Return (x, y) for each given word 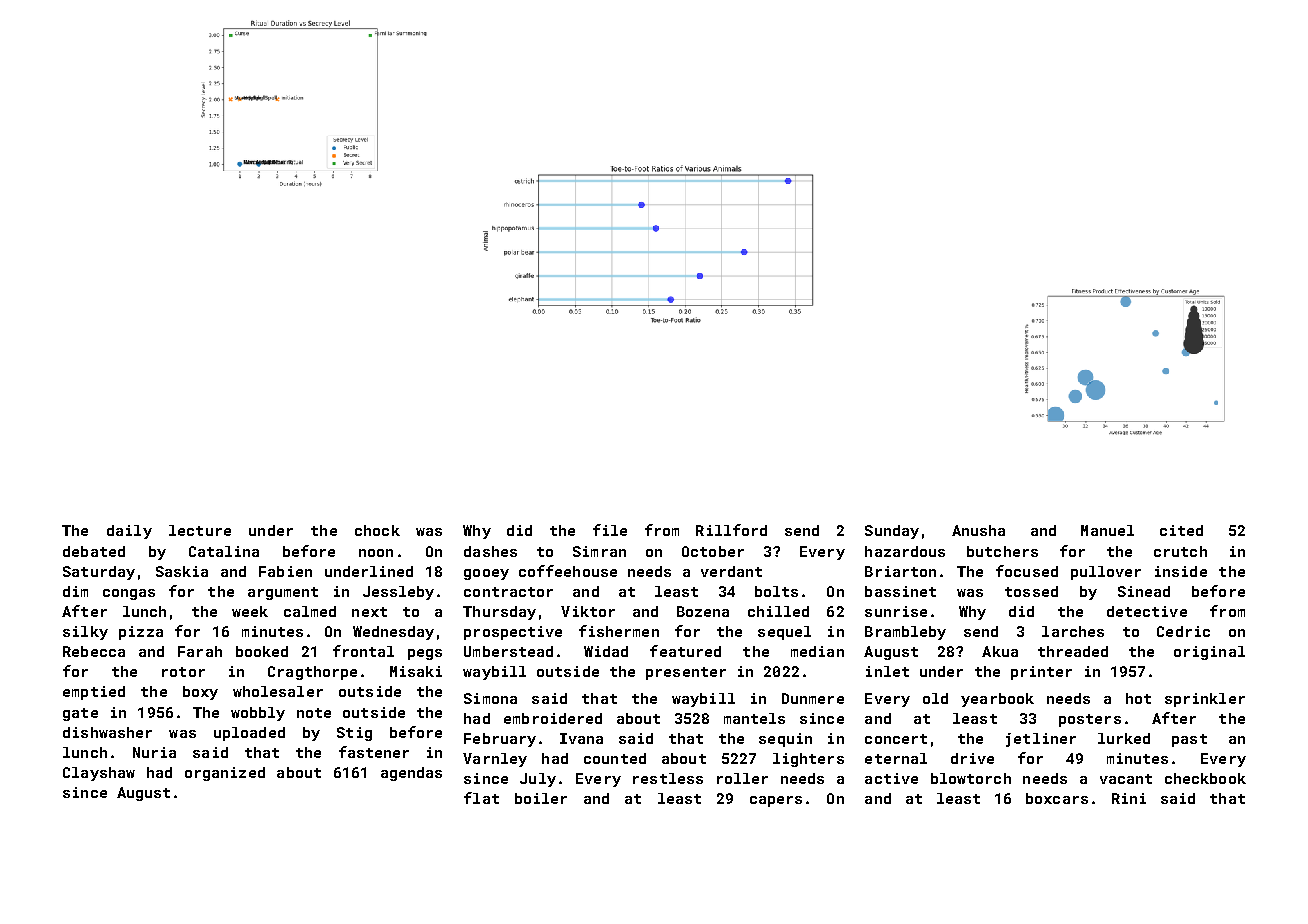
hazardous (905, 551)
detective (1147, 611)
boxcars (1057, 798)
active (891, 778)
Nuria (154, 752)
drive (972, 758)
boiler (541, 798)
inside (1181, 571)
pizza (141, 633)
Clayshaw (99, 774)
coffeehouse (568, 571)
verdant (731, 571)
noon (376, 553)
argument (283, 593)
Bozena (703, 611)
